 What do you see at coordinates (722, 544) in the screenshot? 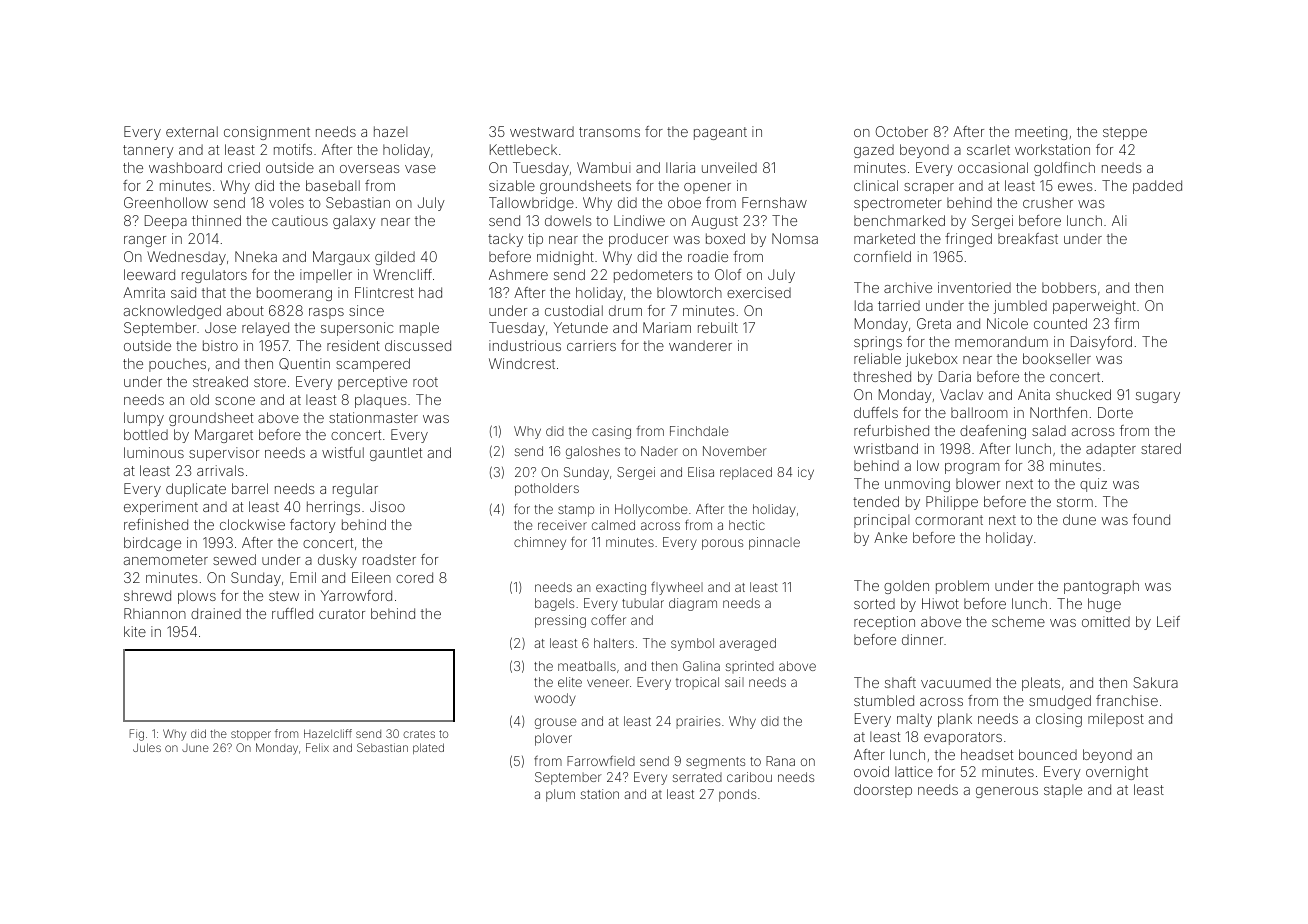
I see `porous` at bounding box center [722, 544].
